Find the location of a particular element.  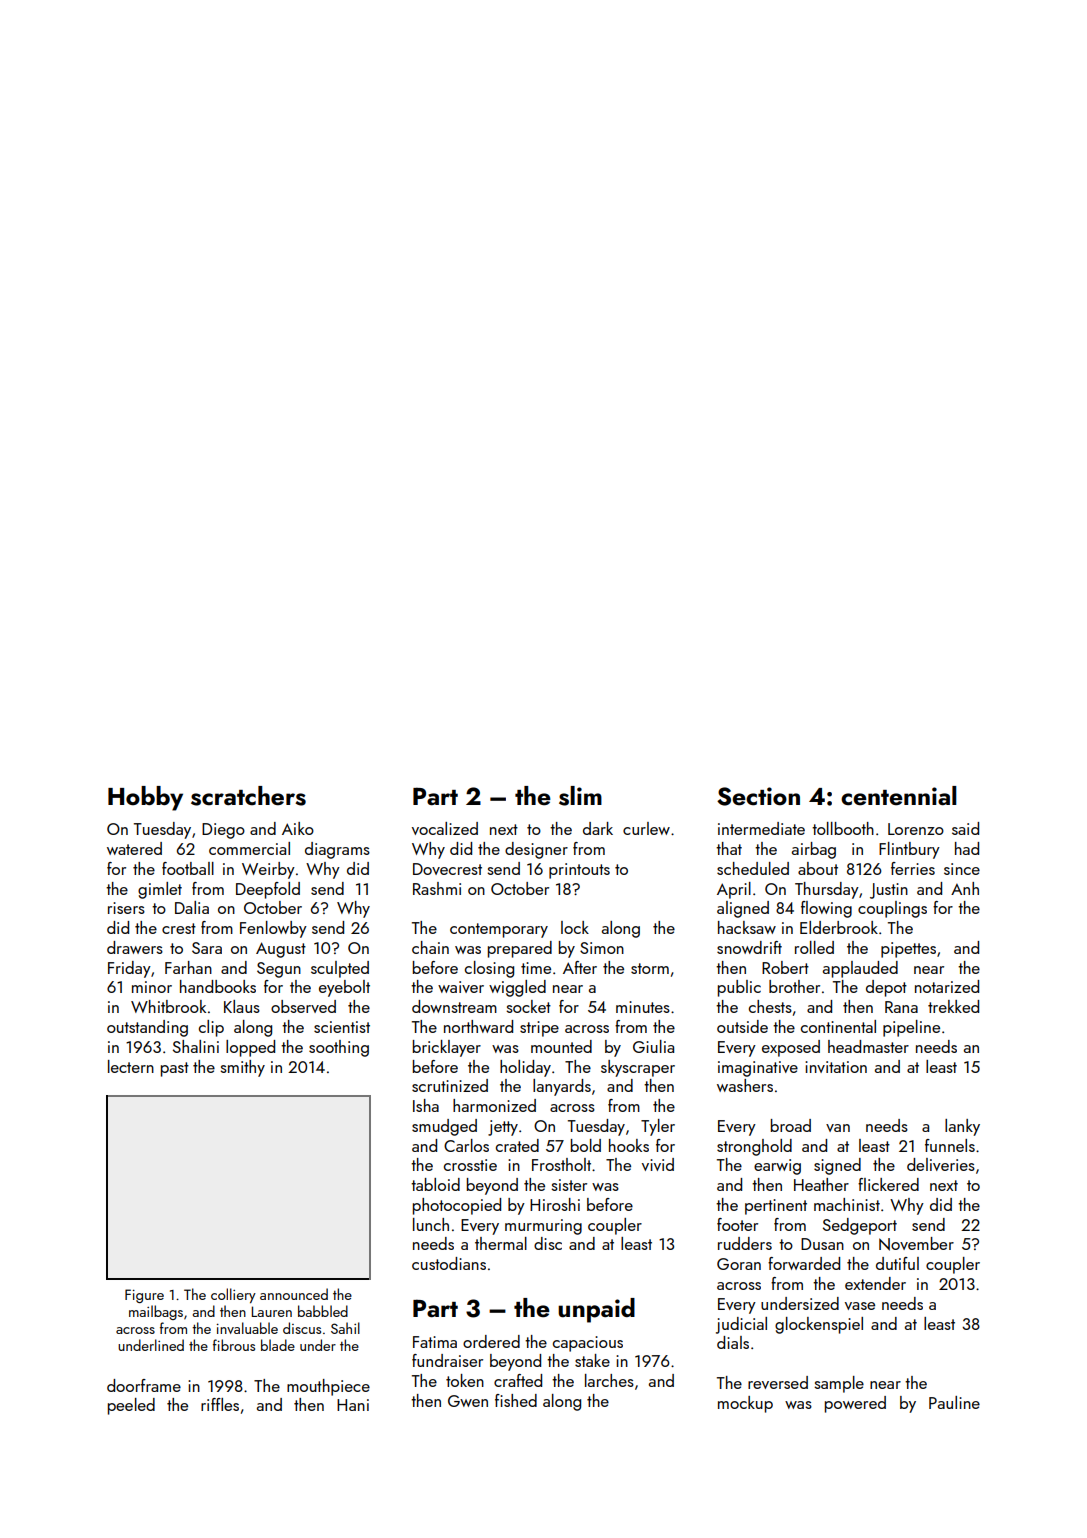

photocopied is located at coordinates (457, 1206).
